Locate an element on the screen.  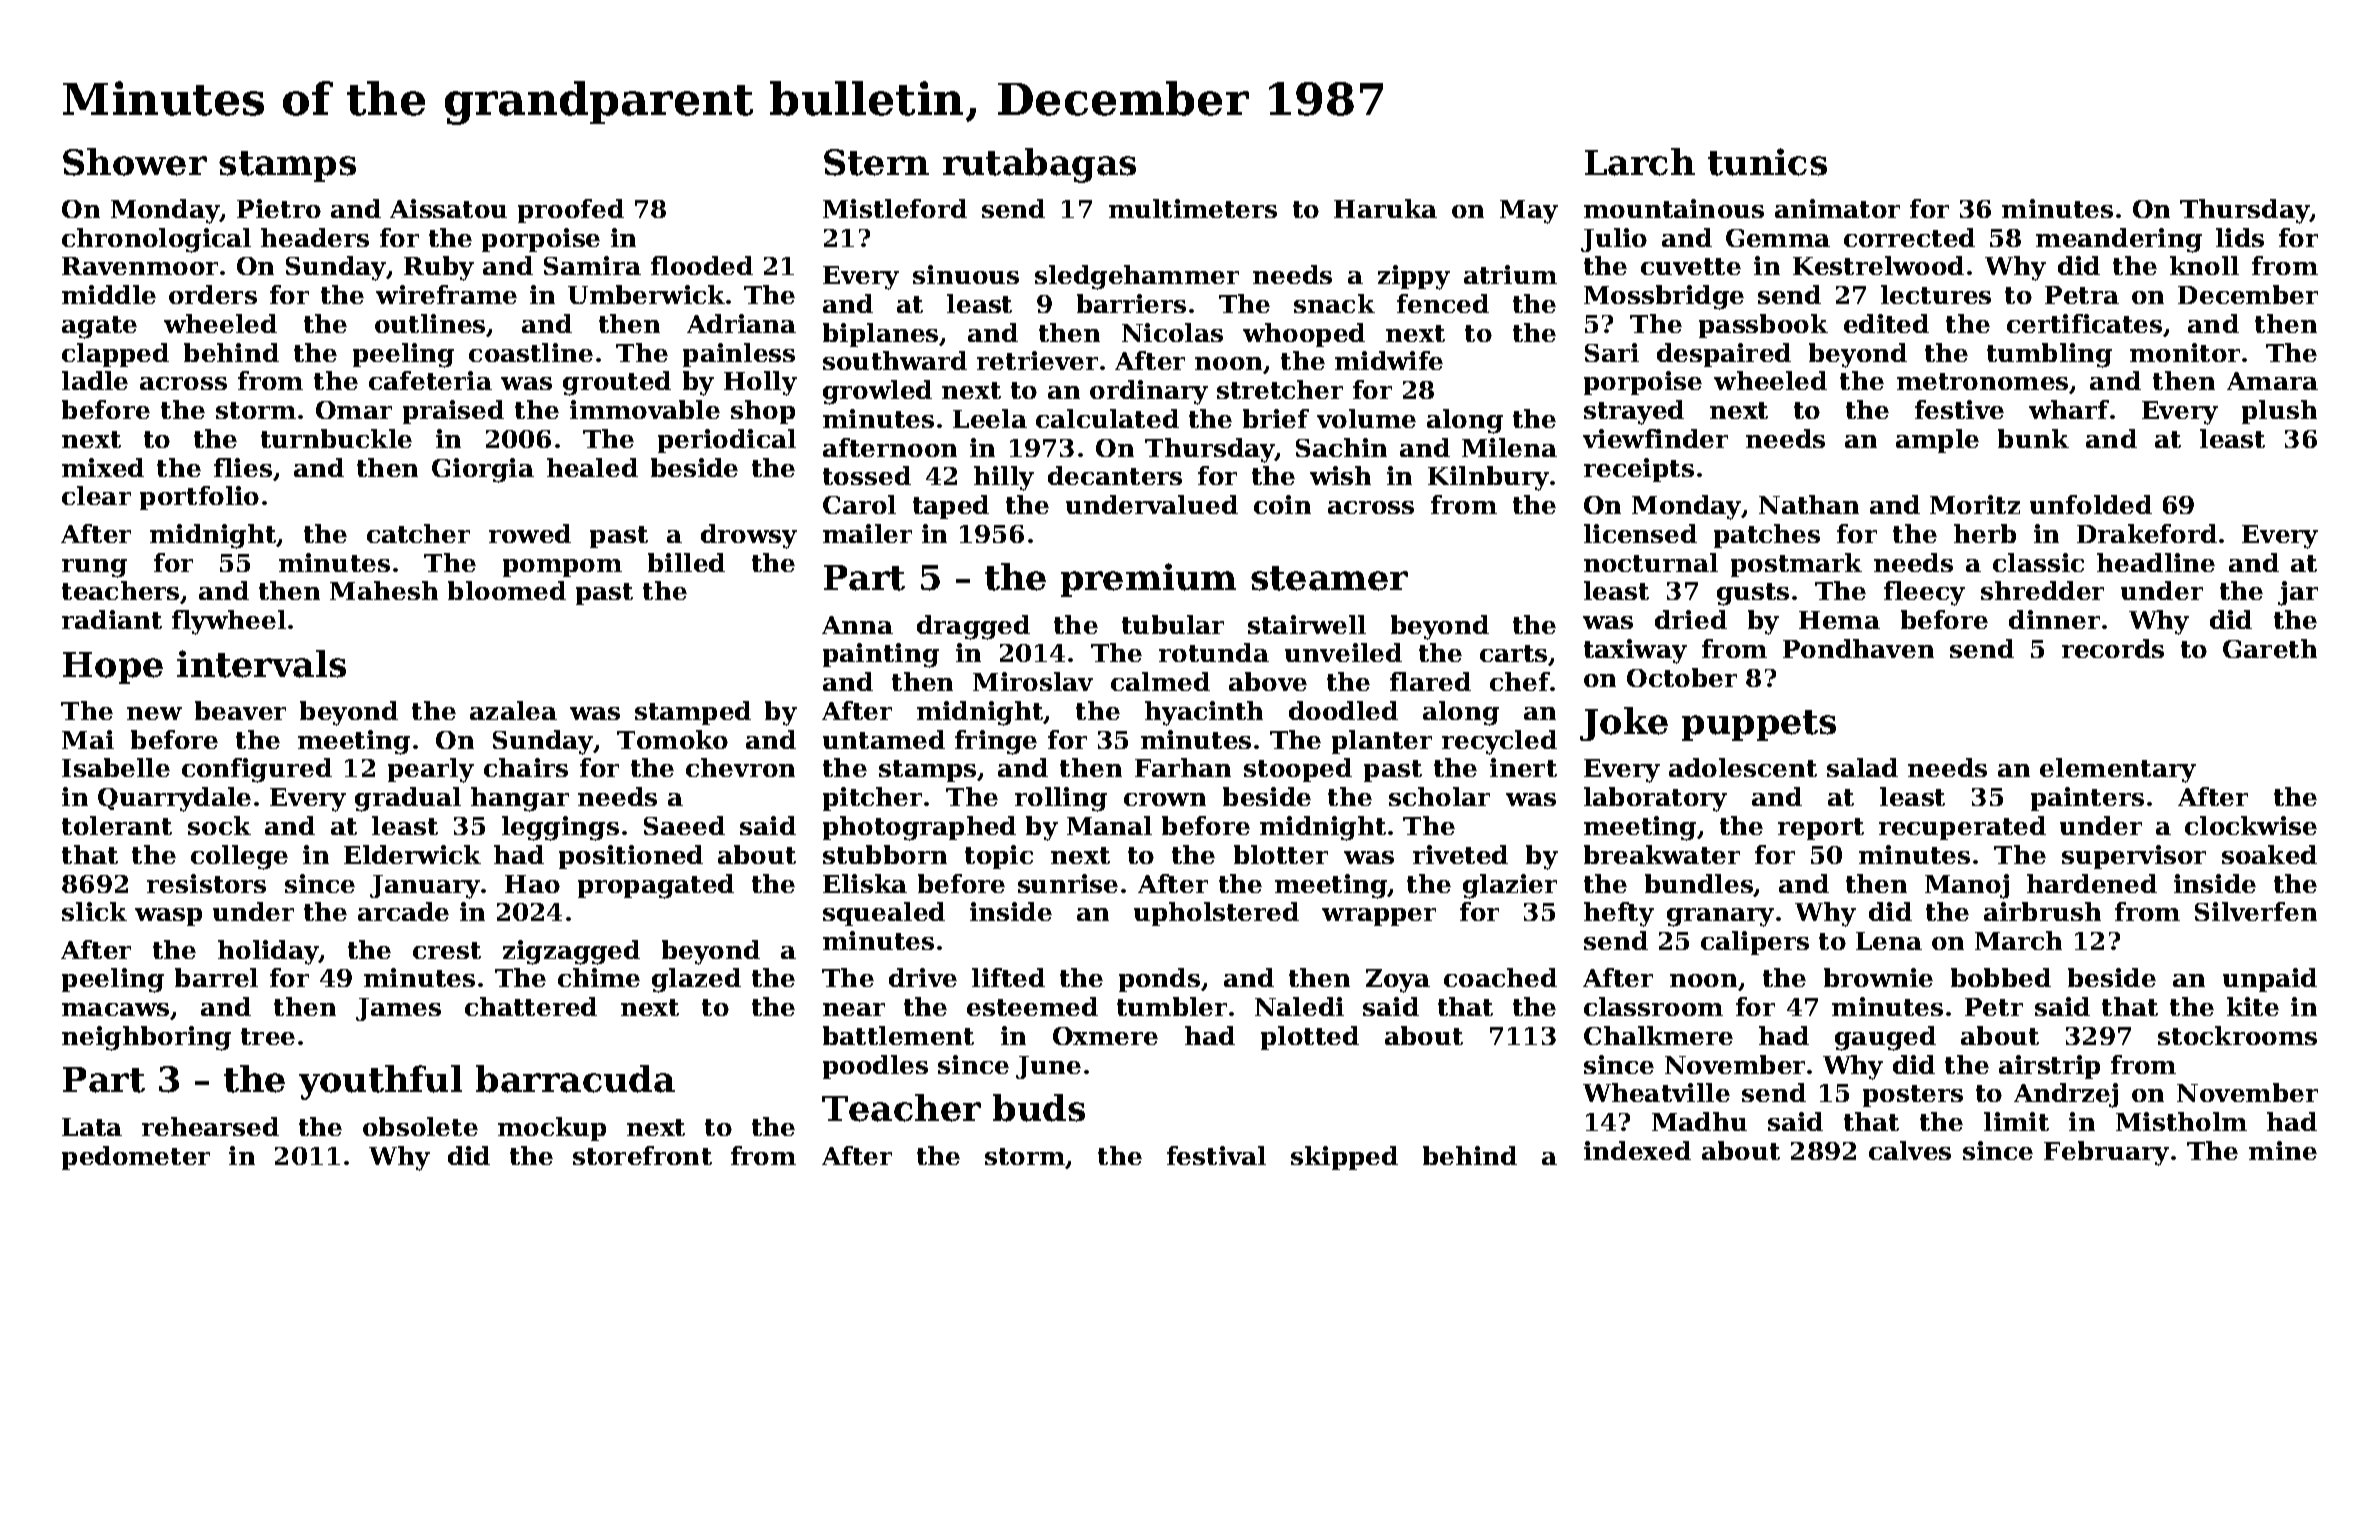
new is located at coordinates (154, 713).
